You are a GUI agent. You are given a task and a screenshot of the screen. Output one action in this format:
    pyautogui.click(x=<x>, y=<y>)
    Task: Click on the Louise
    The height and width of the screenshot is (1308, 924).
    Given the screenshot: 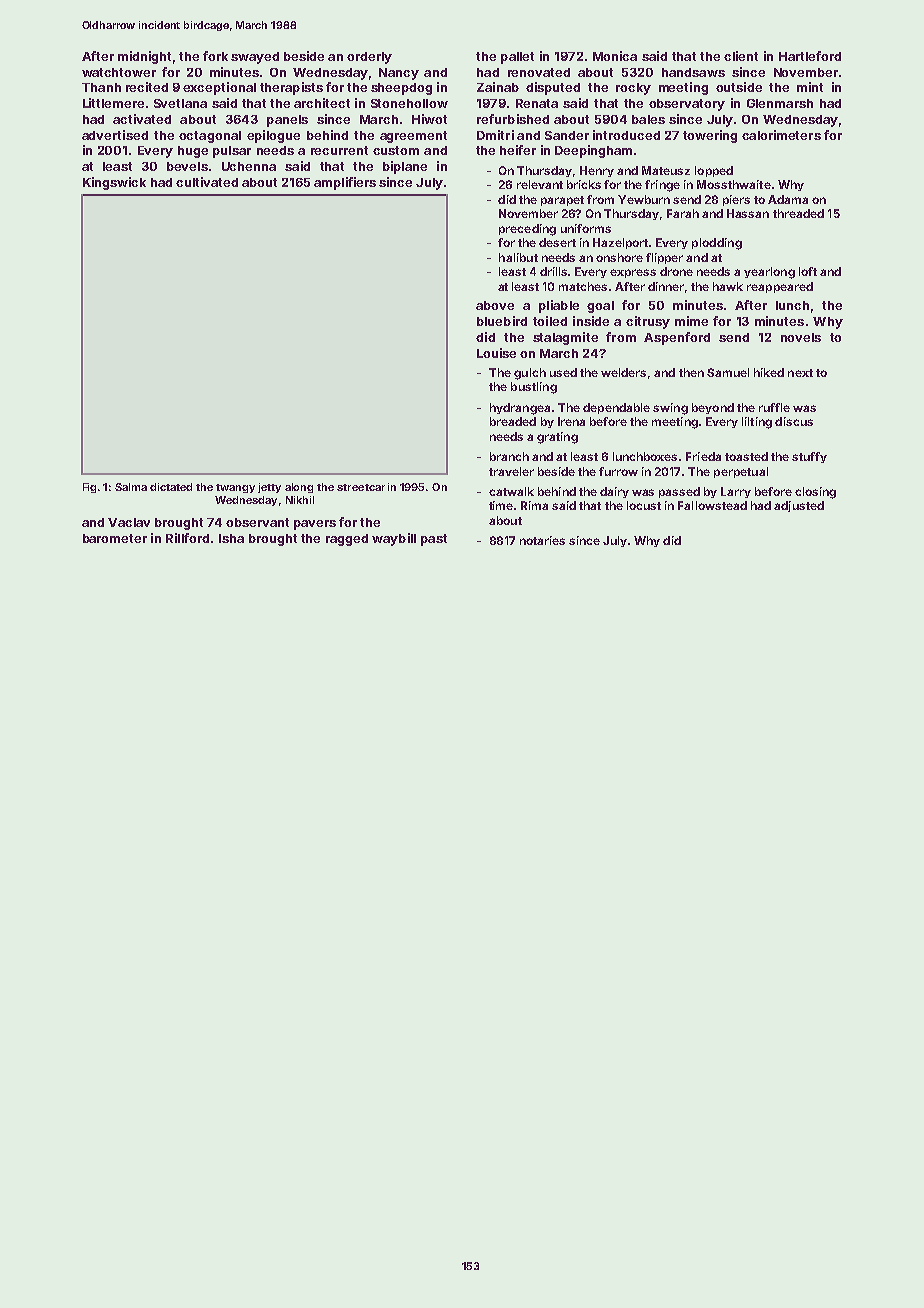 What is the action you would take?
    pyautogui.click(x=496, y=353)
